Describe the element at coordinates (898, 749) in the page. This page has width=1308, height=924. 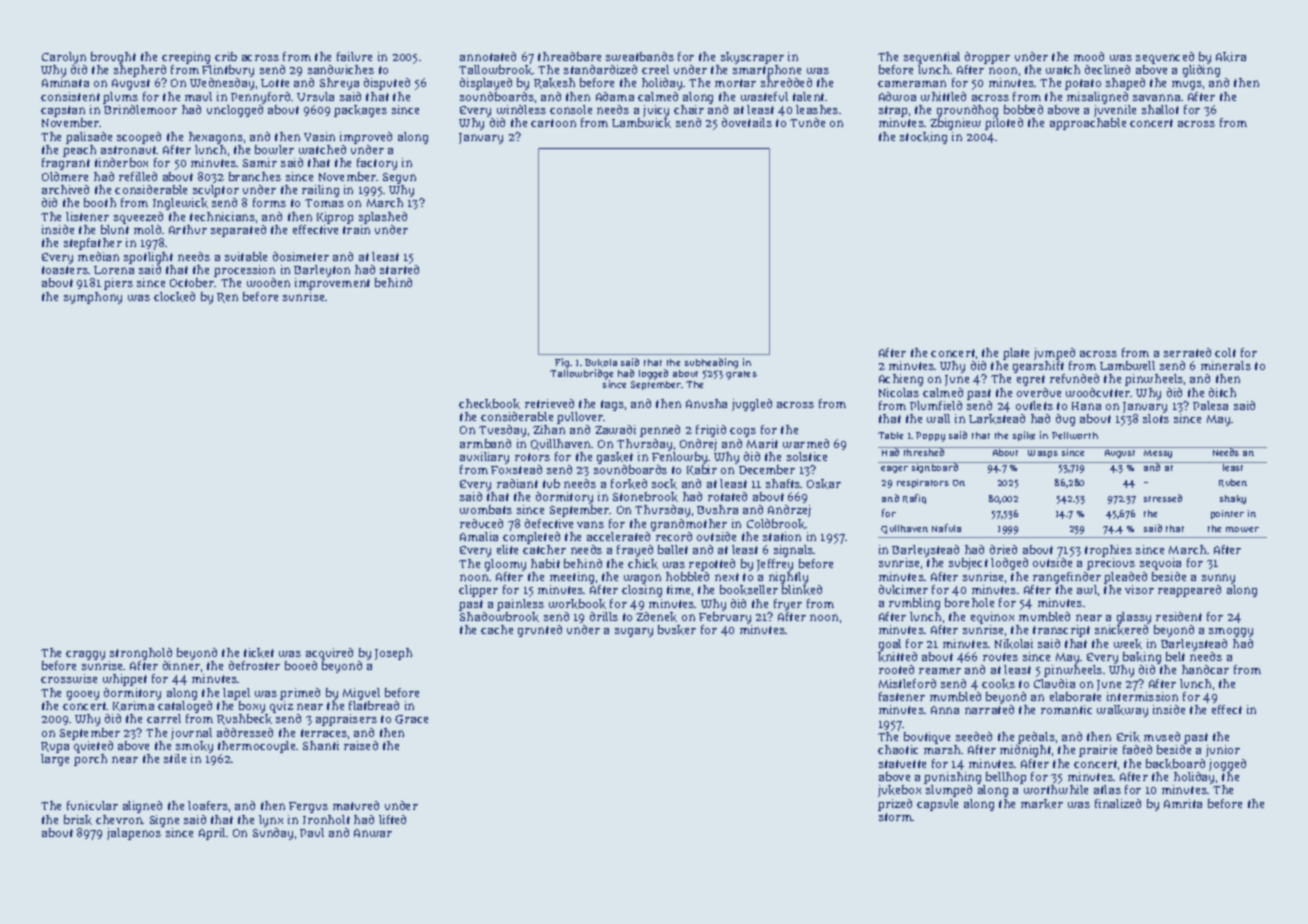
I see `chaotic` at that location.
